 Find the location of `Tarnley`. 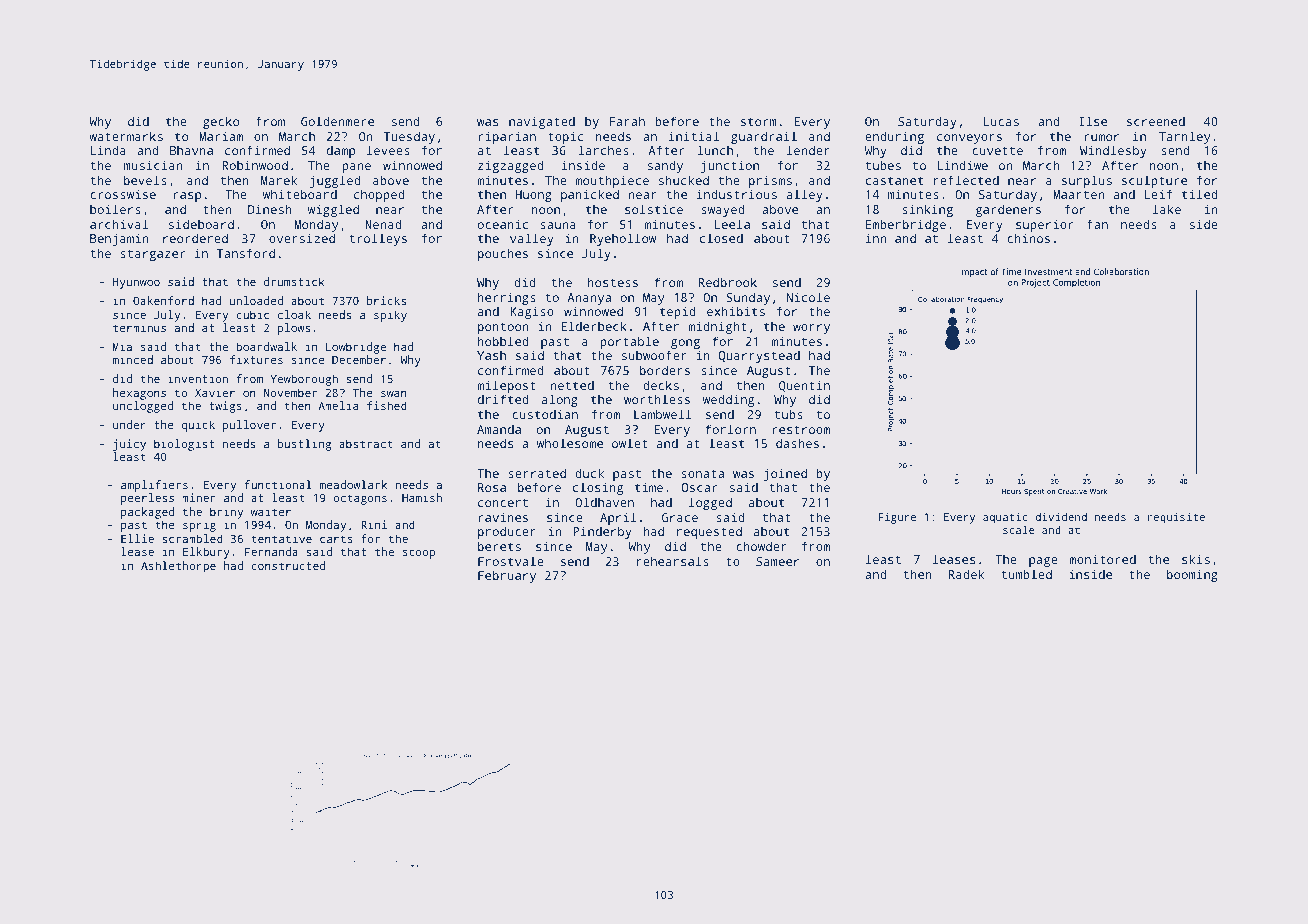

Tarnley is located at coordinates (1184, 137).
